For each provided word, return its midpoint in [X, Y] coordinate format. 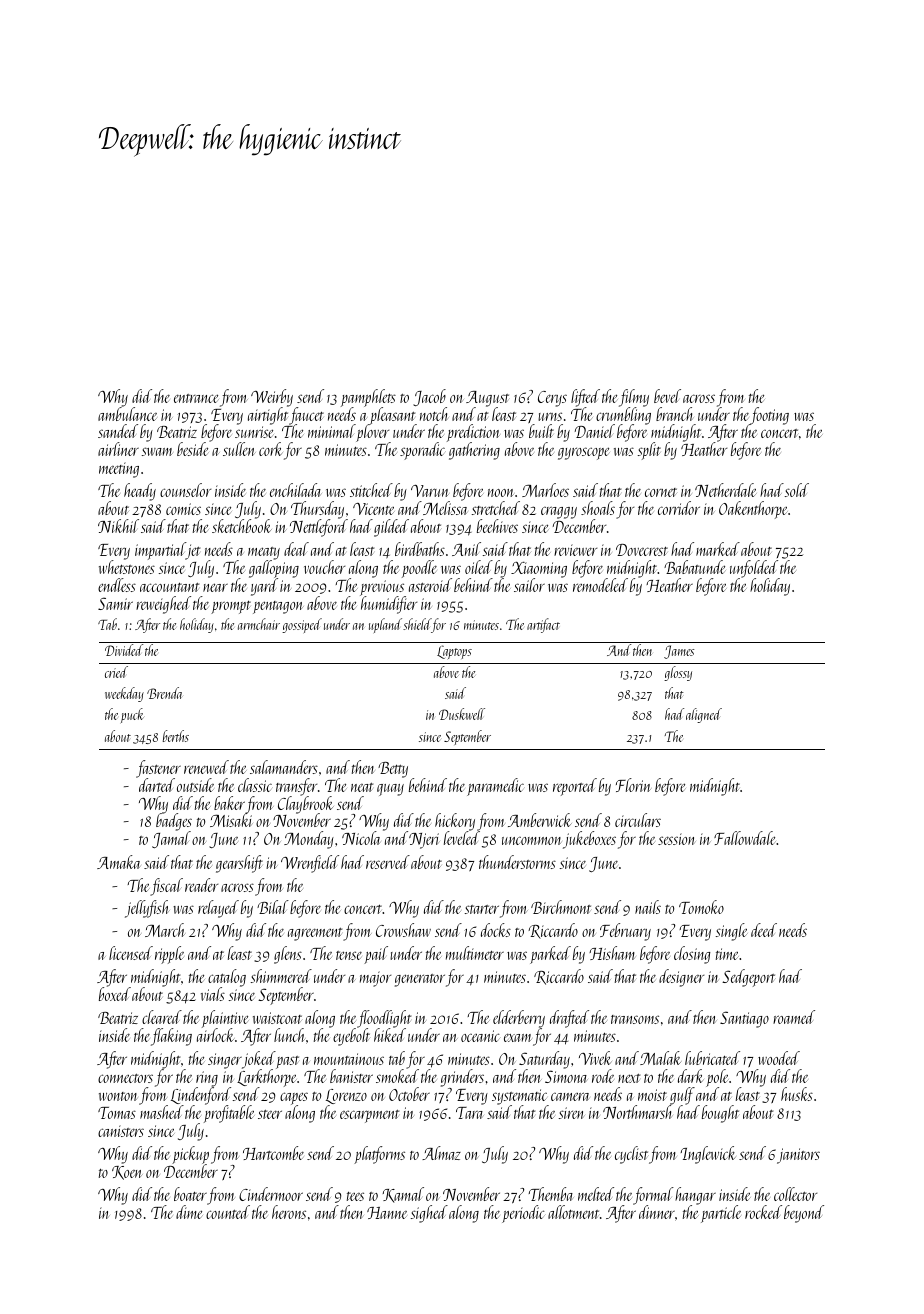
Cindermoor [271, 1194]
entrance [196, 398]
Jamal [170, 840]
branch [674, 414]
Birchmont [561, 907]
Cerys [552, 399]
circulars [638, 820]
